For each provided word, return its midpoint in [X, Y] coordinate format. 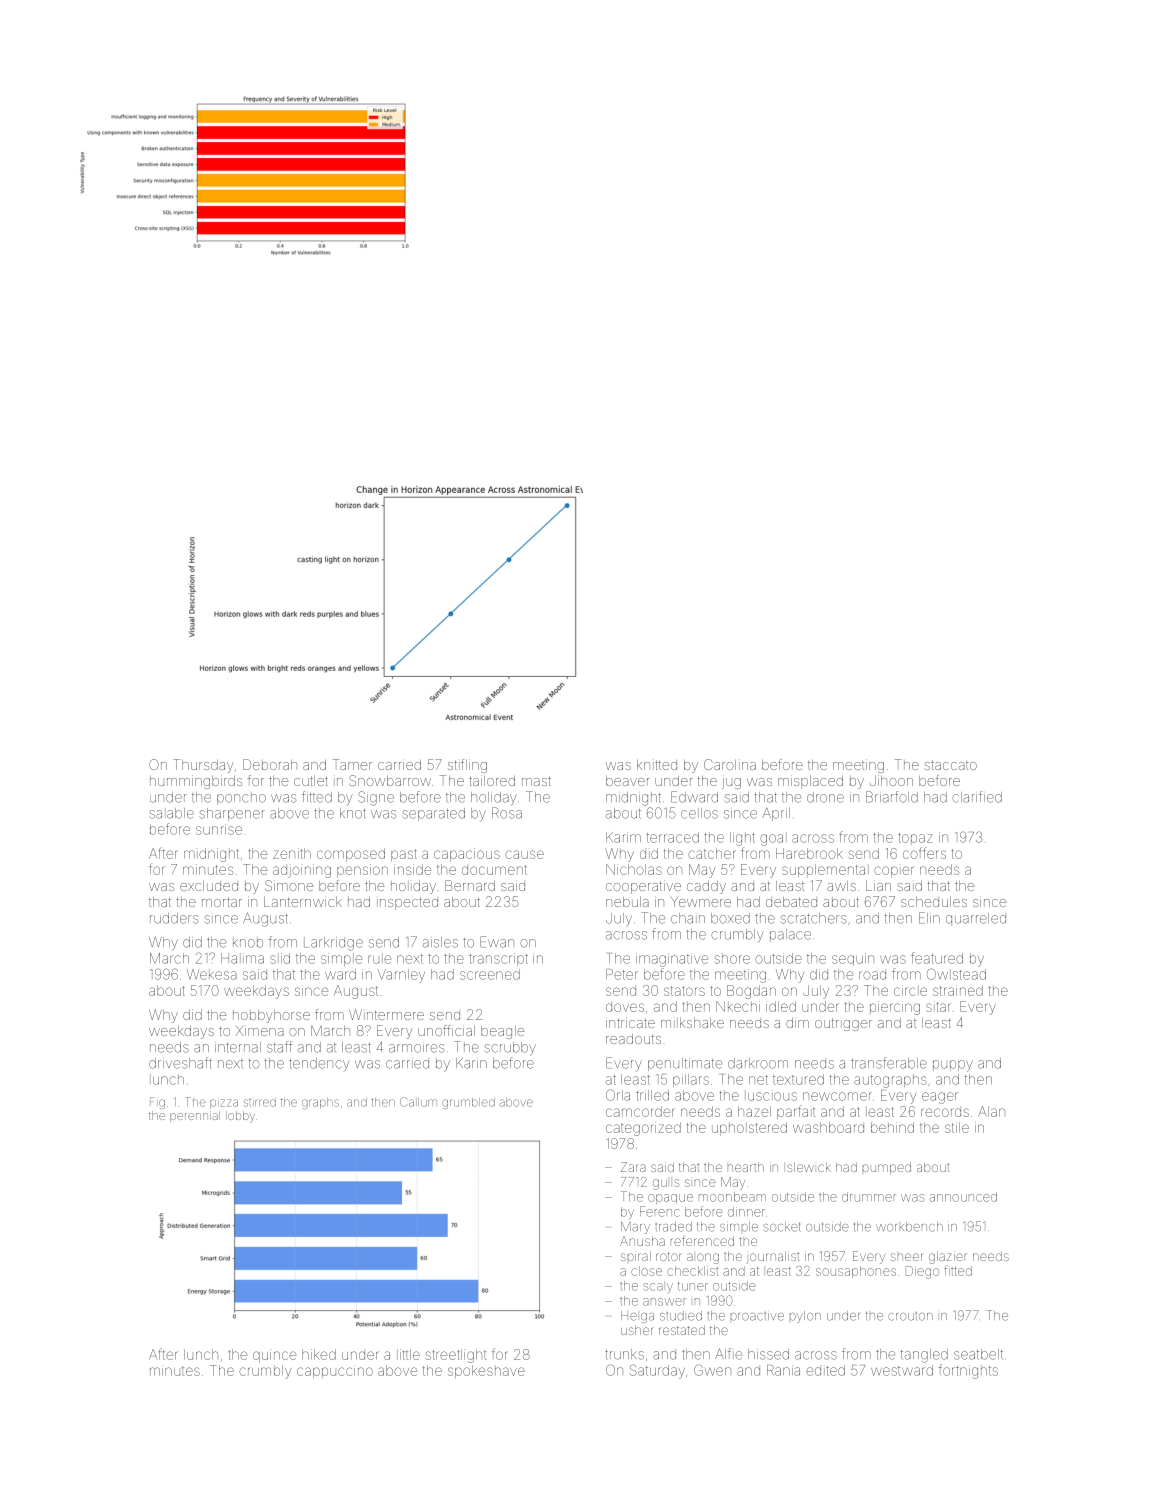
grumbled [468, 1103]
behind [892, 1127]
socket [782, 1227]
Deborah [270, 764]
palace [790, 935]
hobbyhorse [271, 1016]
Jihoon [891, 780]
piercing [895, 1008]
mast [536, 781]
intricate [630, 1022]
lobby [241, 1117]
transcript [498, 959]
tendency [319, 1064]
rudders [174, 918]
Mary [635, 1227]
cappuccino [335, 1371]
